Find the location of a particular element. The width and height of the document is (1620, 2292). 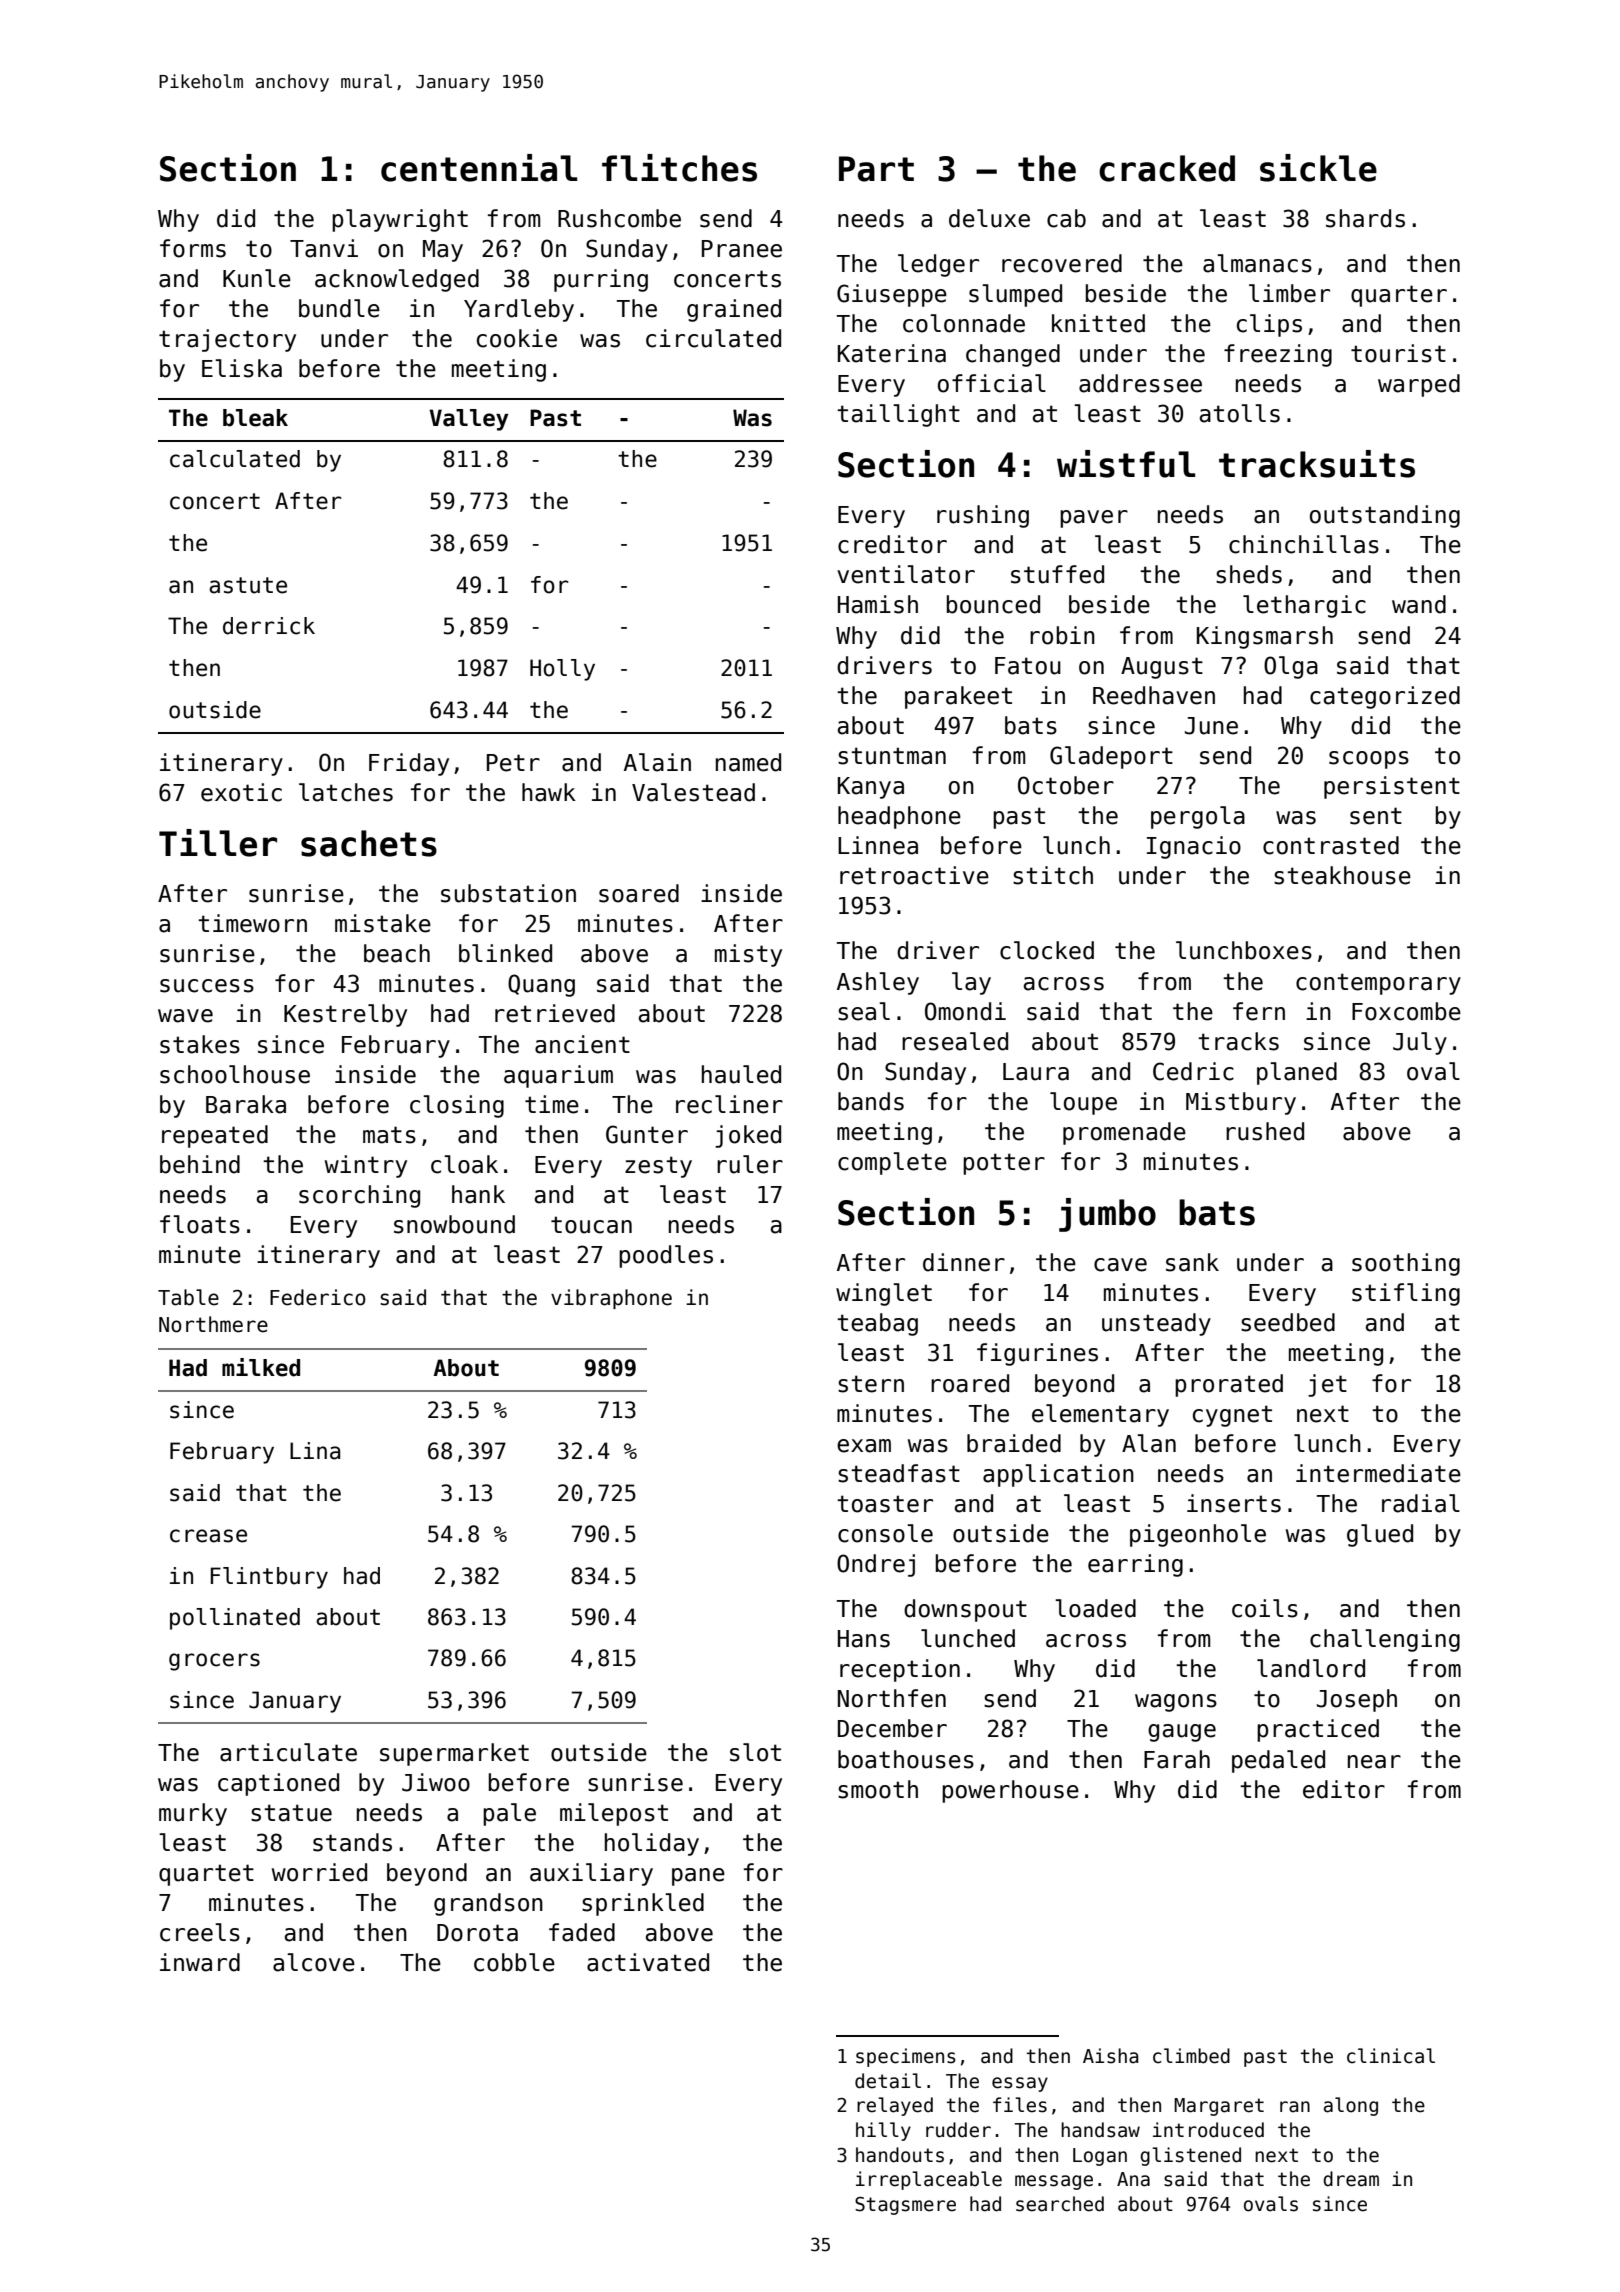

centennial is located at coordinates (479, 168).
